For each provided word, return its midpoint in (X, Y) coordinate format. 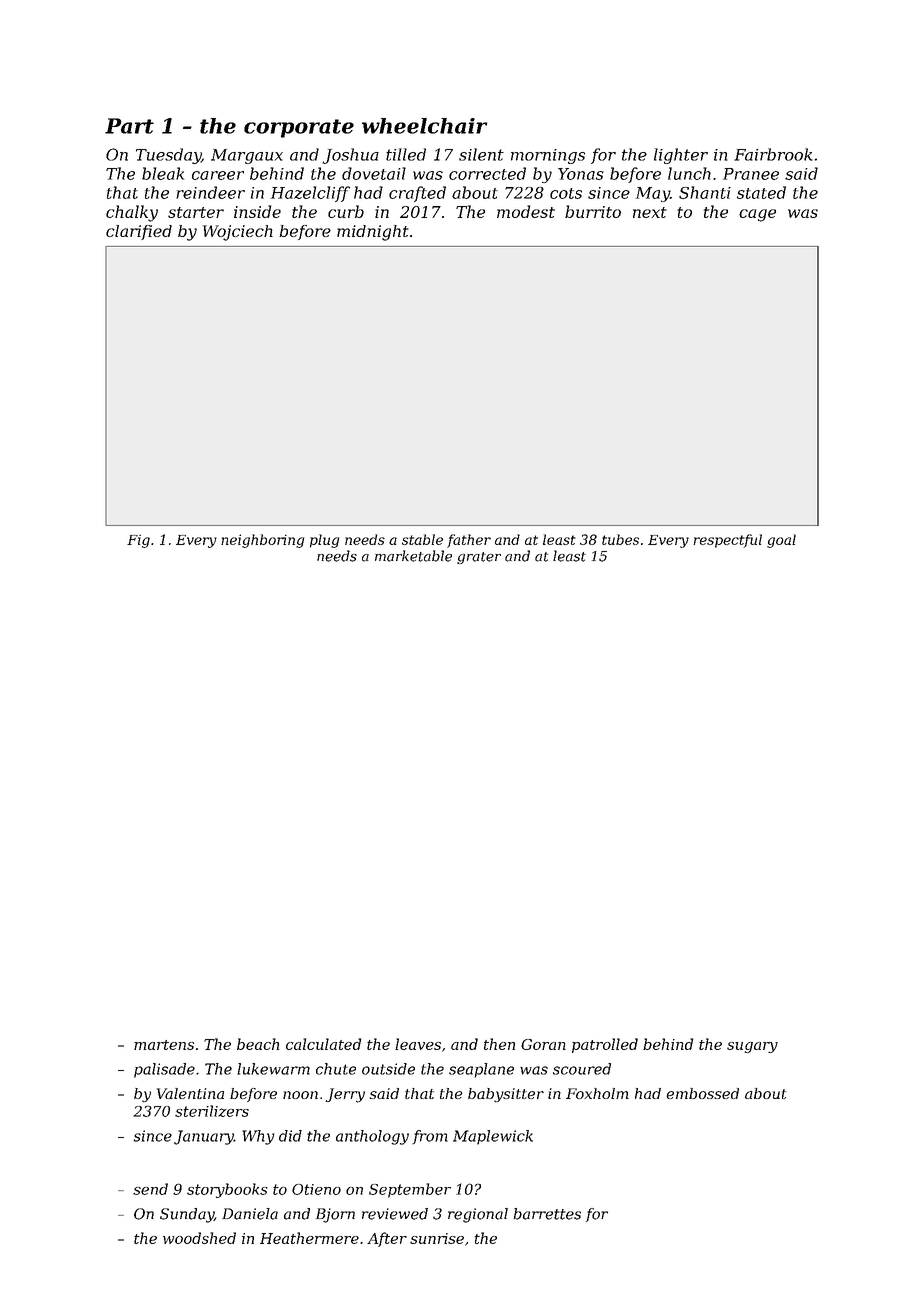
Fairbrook (773, 154)
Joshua (351, 156)
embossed (702, 1093)
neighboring (262, 541)
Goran (543, 1044)
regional (478, 1215)
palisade (164, 1070)
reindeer (210, 192)
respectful (727, 541)
